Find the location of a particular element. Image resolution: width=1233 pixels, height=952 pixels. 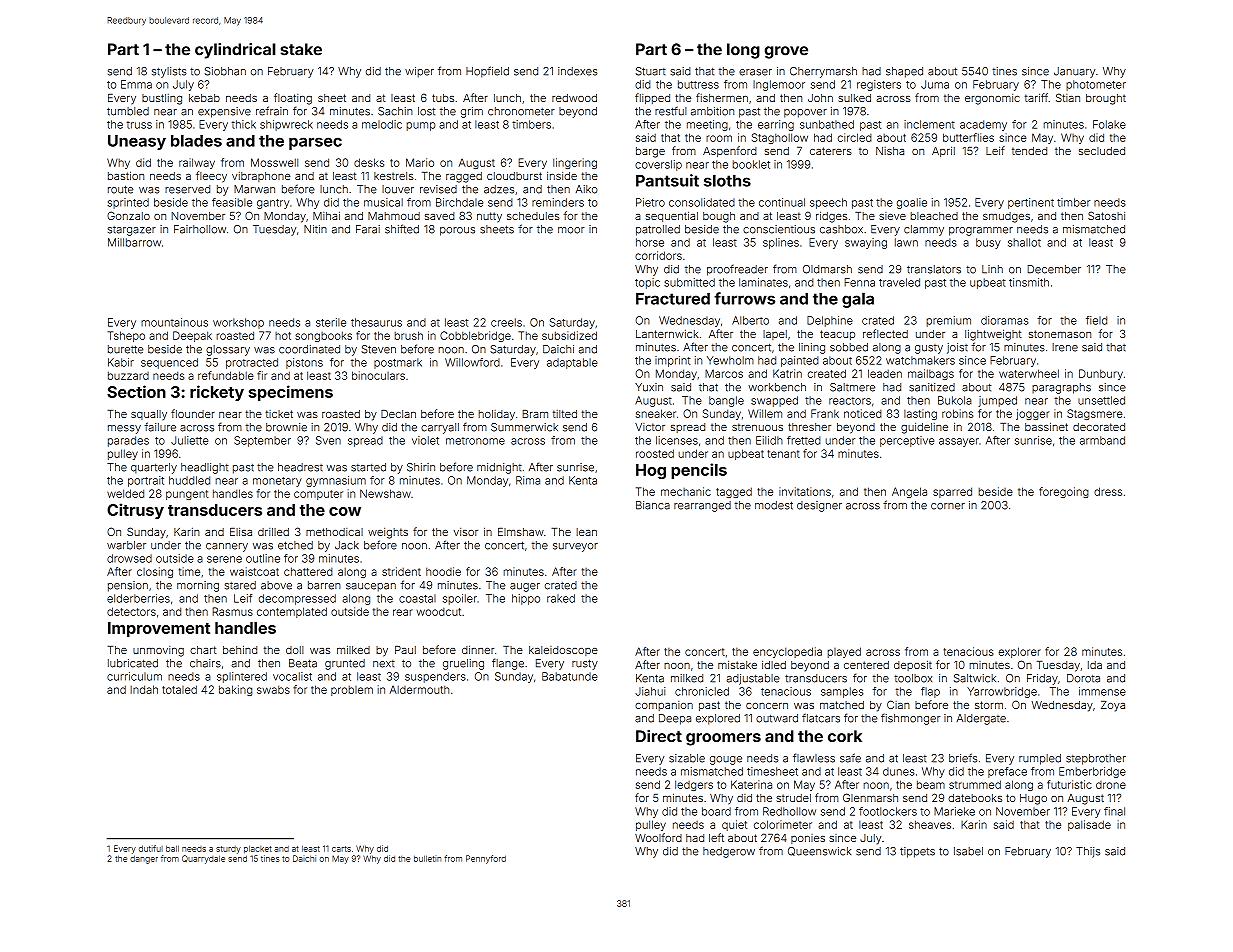

parades is located at coordinates (128, 441).
